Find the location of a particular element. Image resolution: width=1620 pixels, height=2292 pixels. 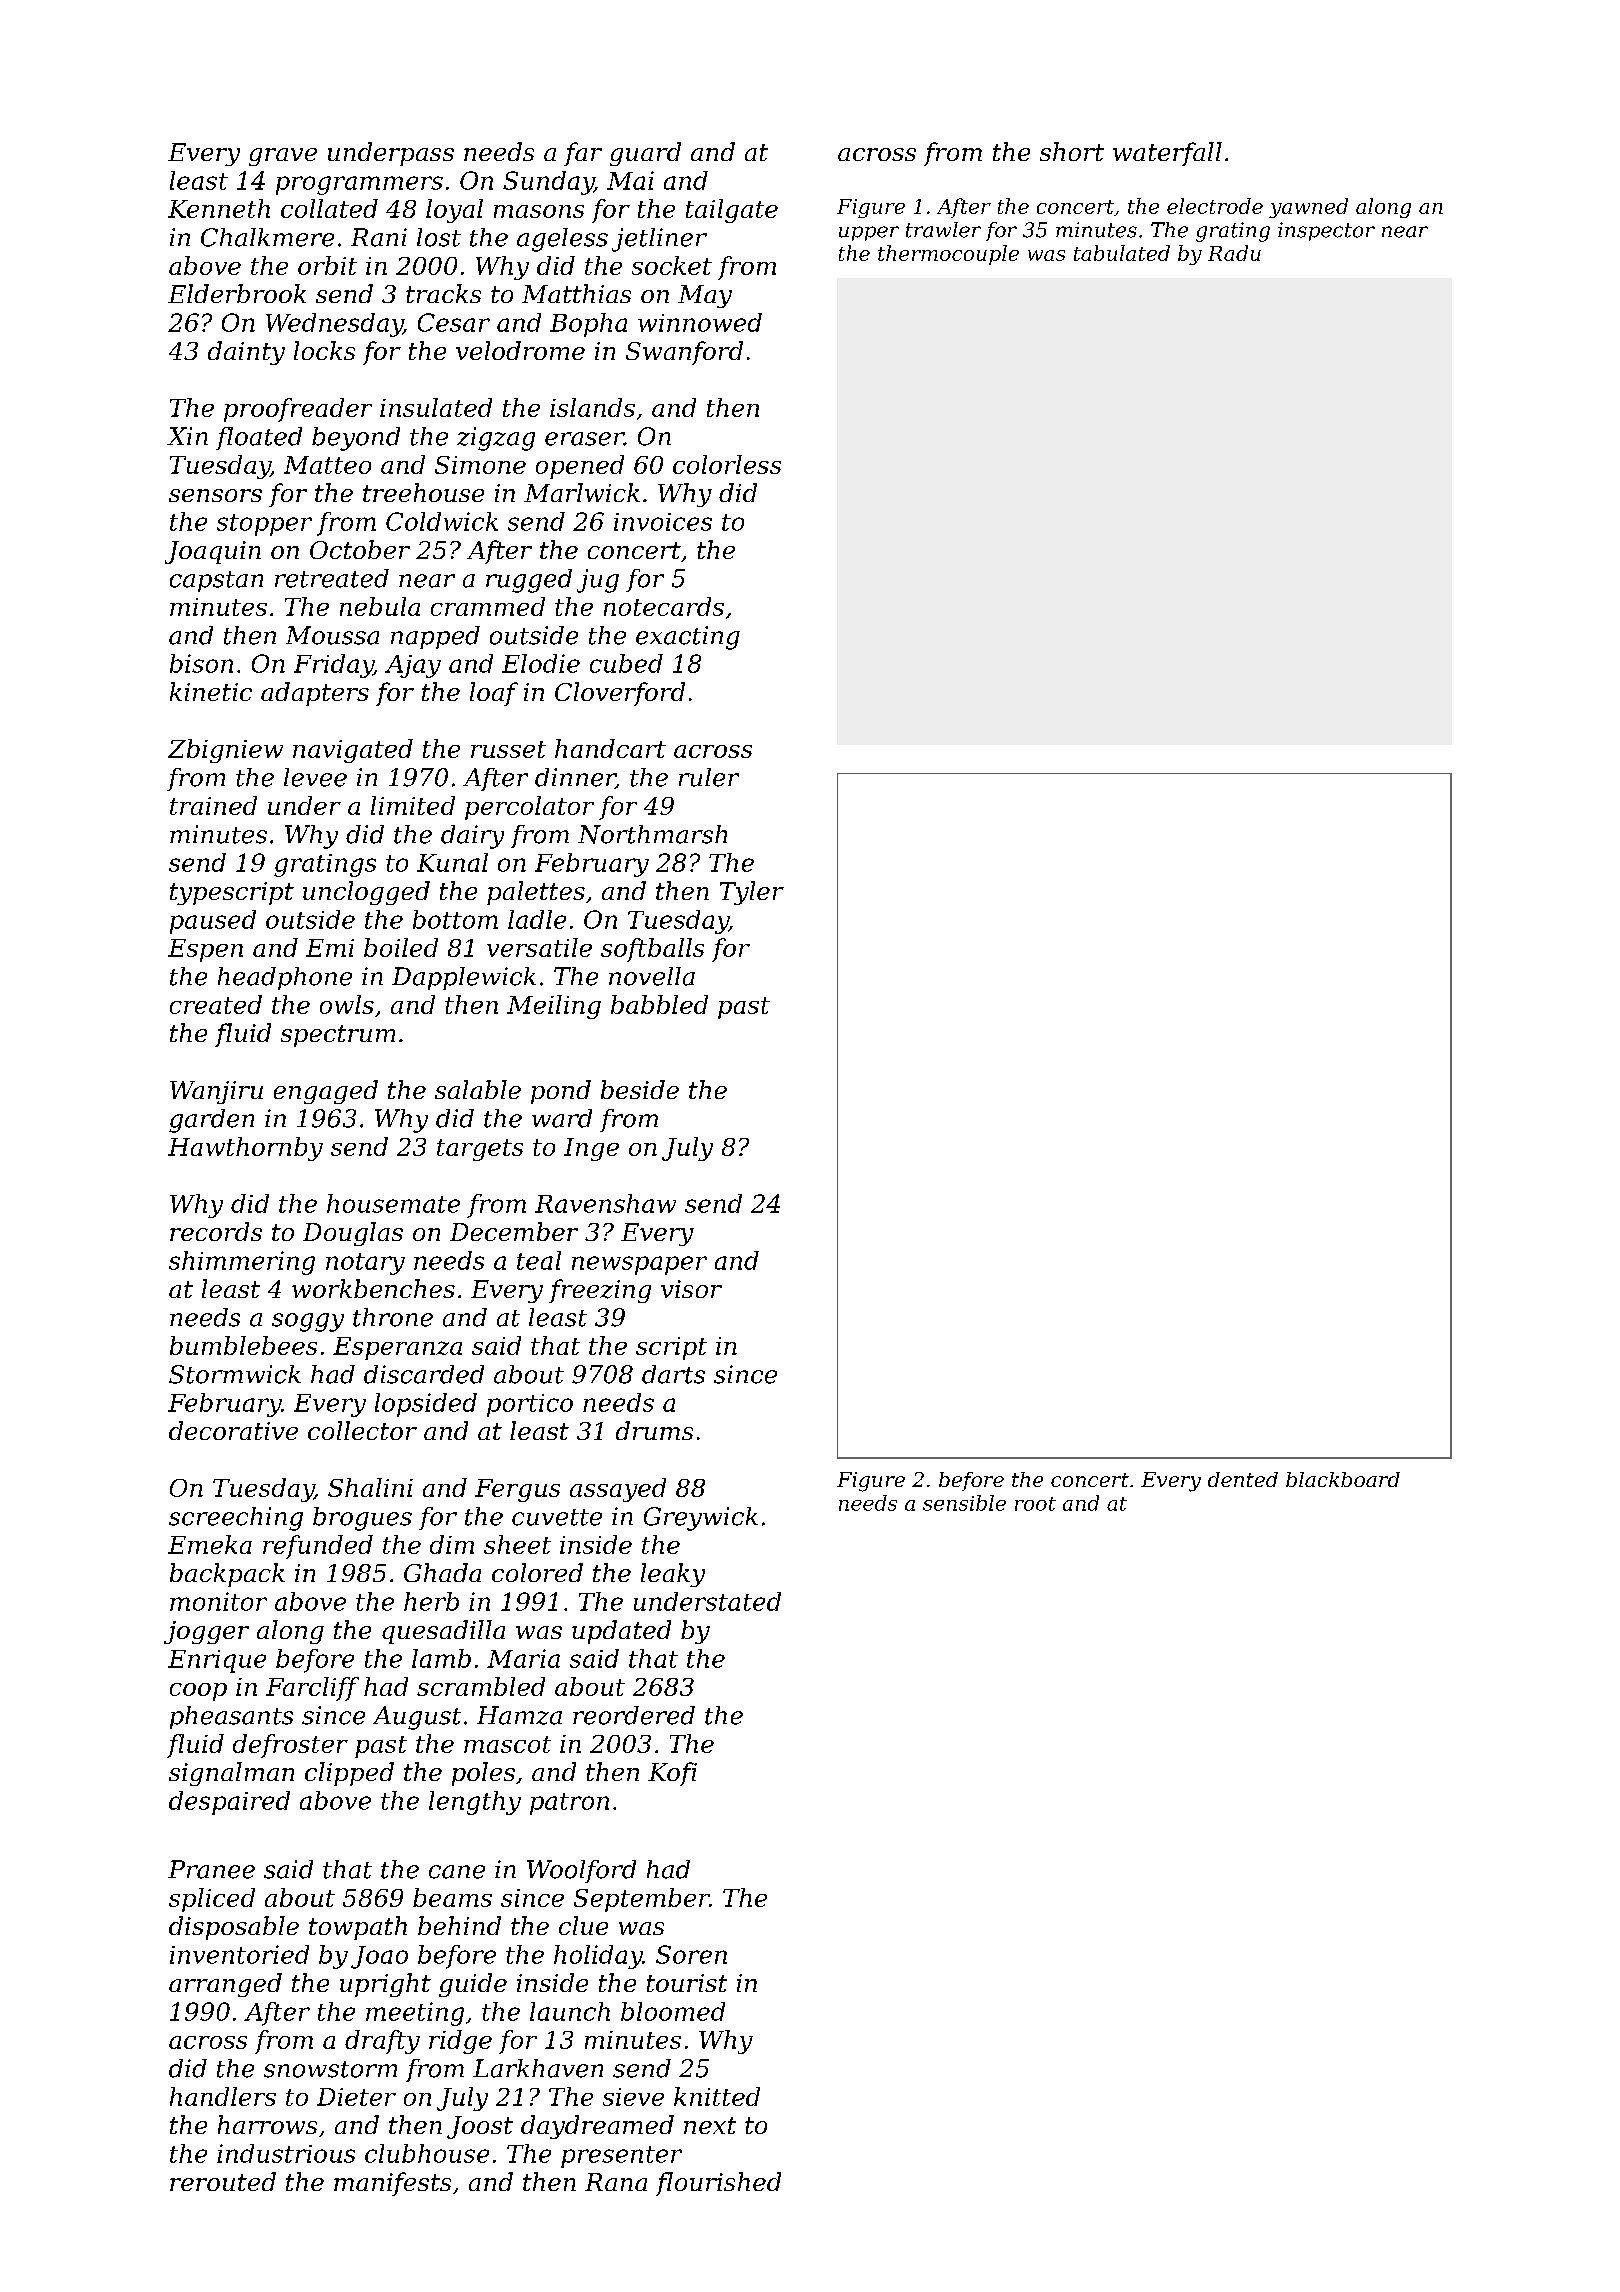

root is located at coordinates (1035, 1504).
